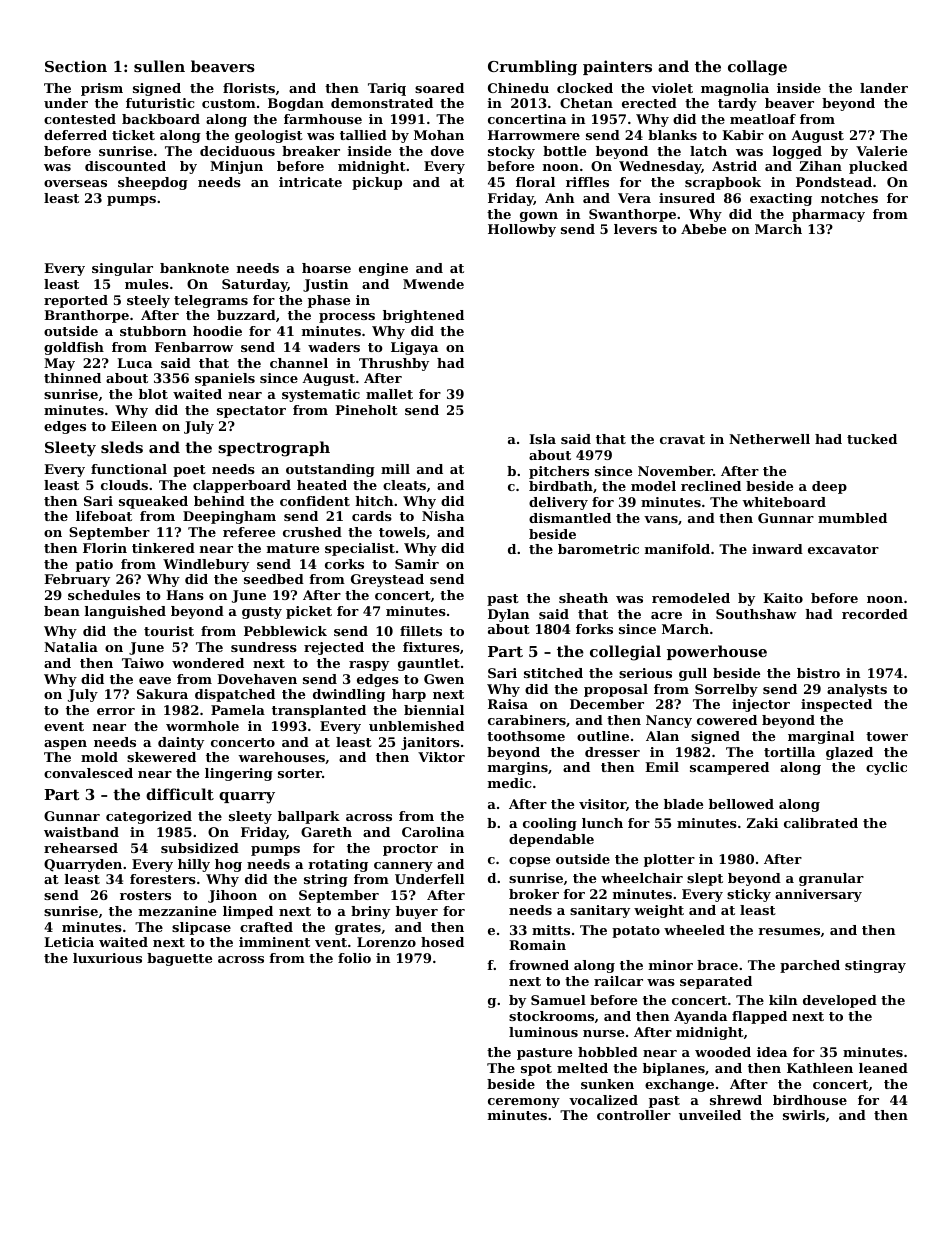  What do you see at coordinates (71, 647) in the image?
I see `Natalia` at bounding box center [71, 647].
